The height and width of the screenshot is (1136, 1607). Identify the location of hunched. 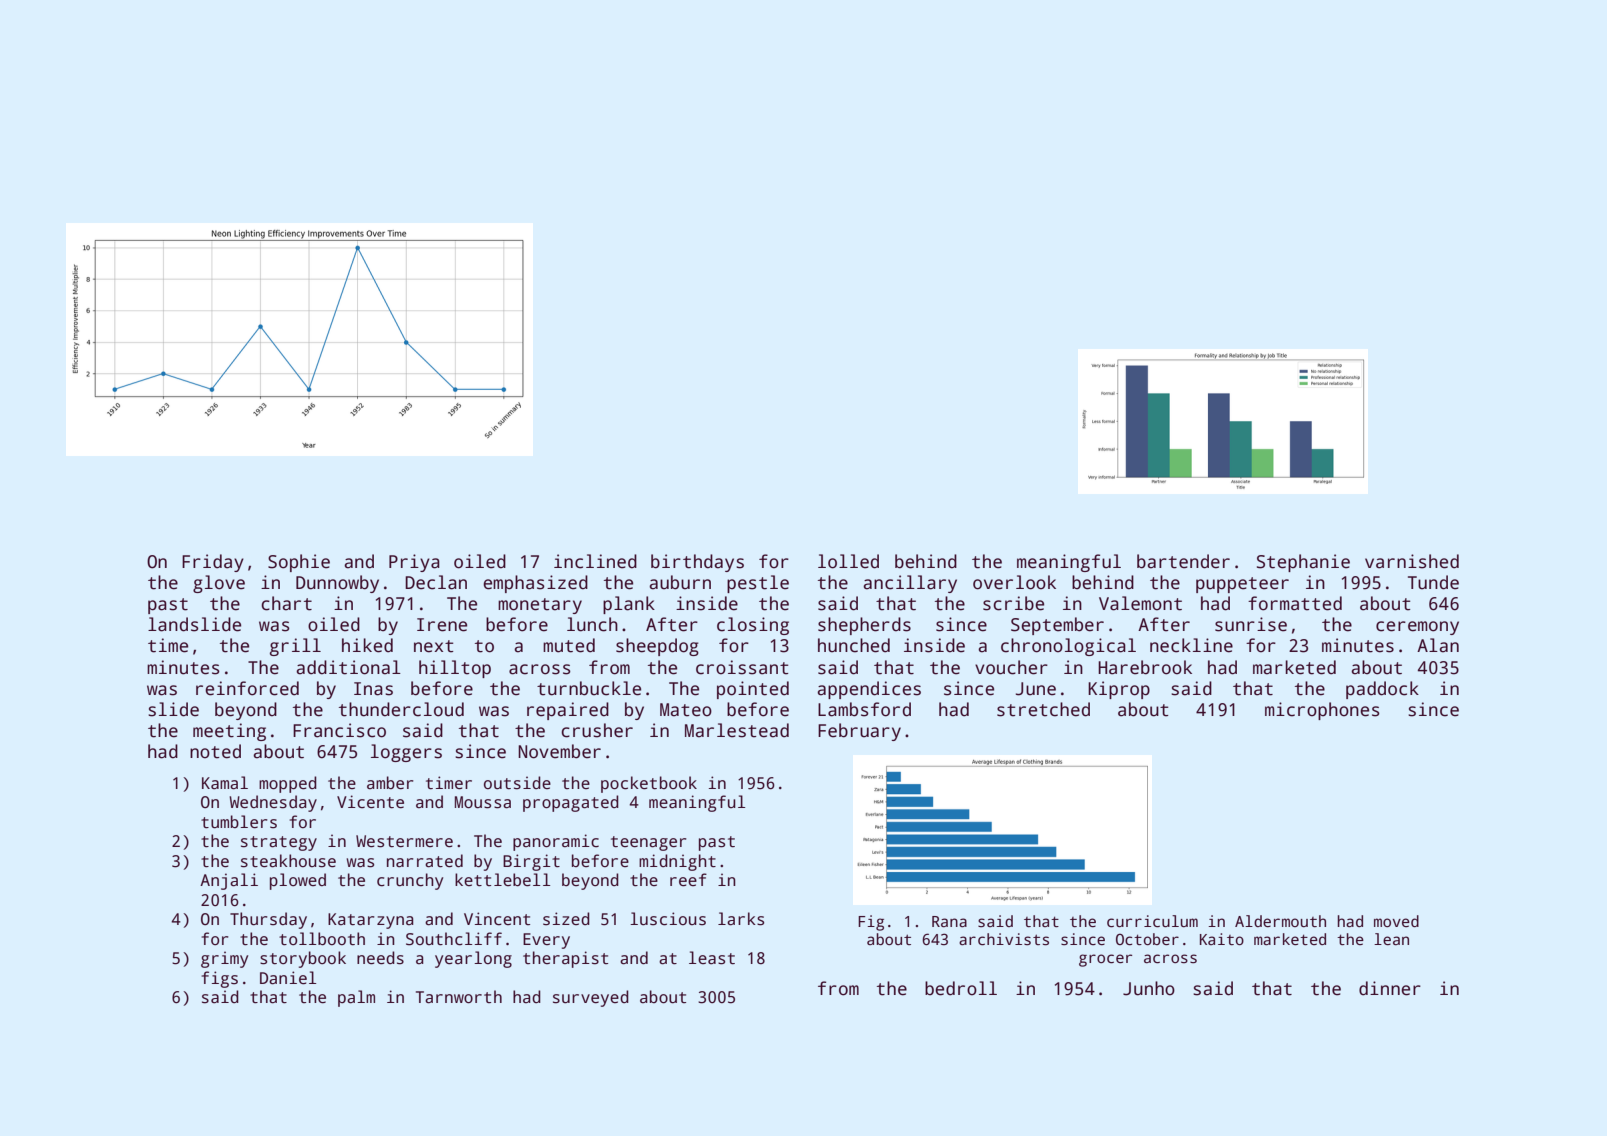
(854, 645).
